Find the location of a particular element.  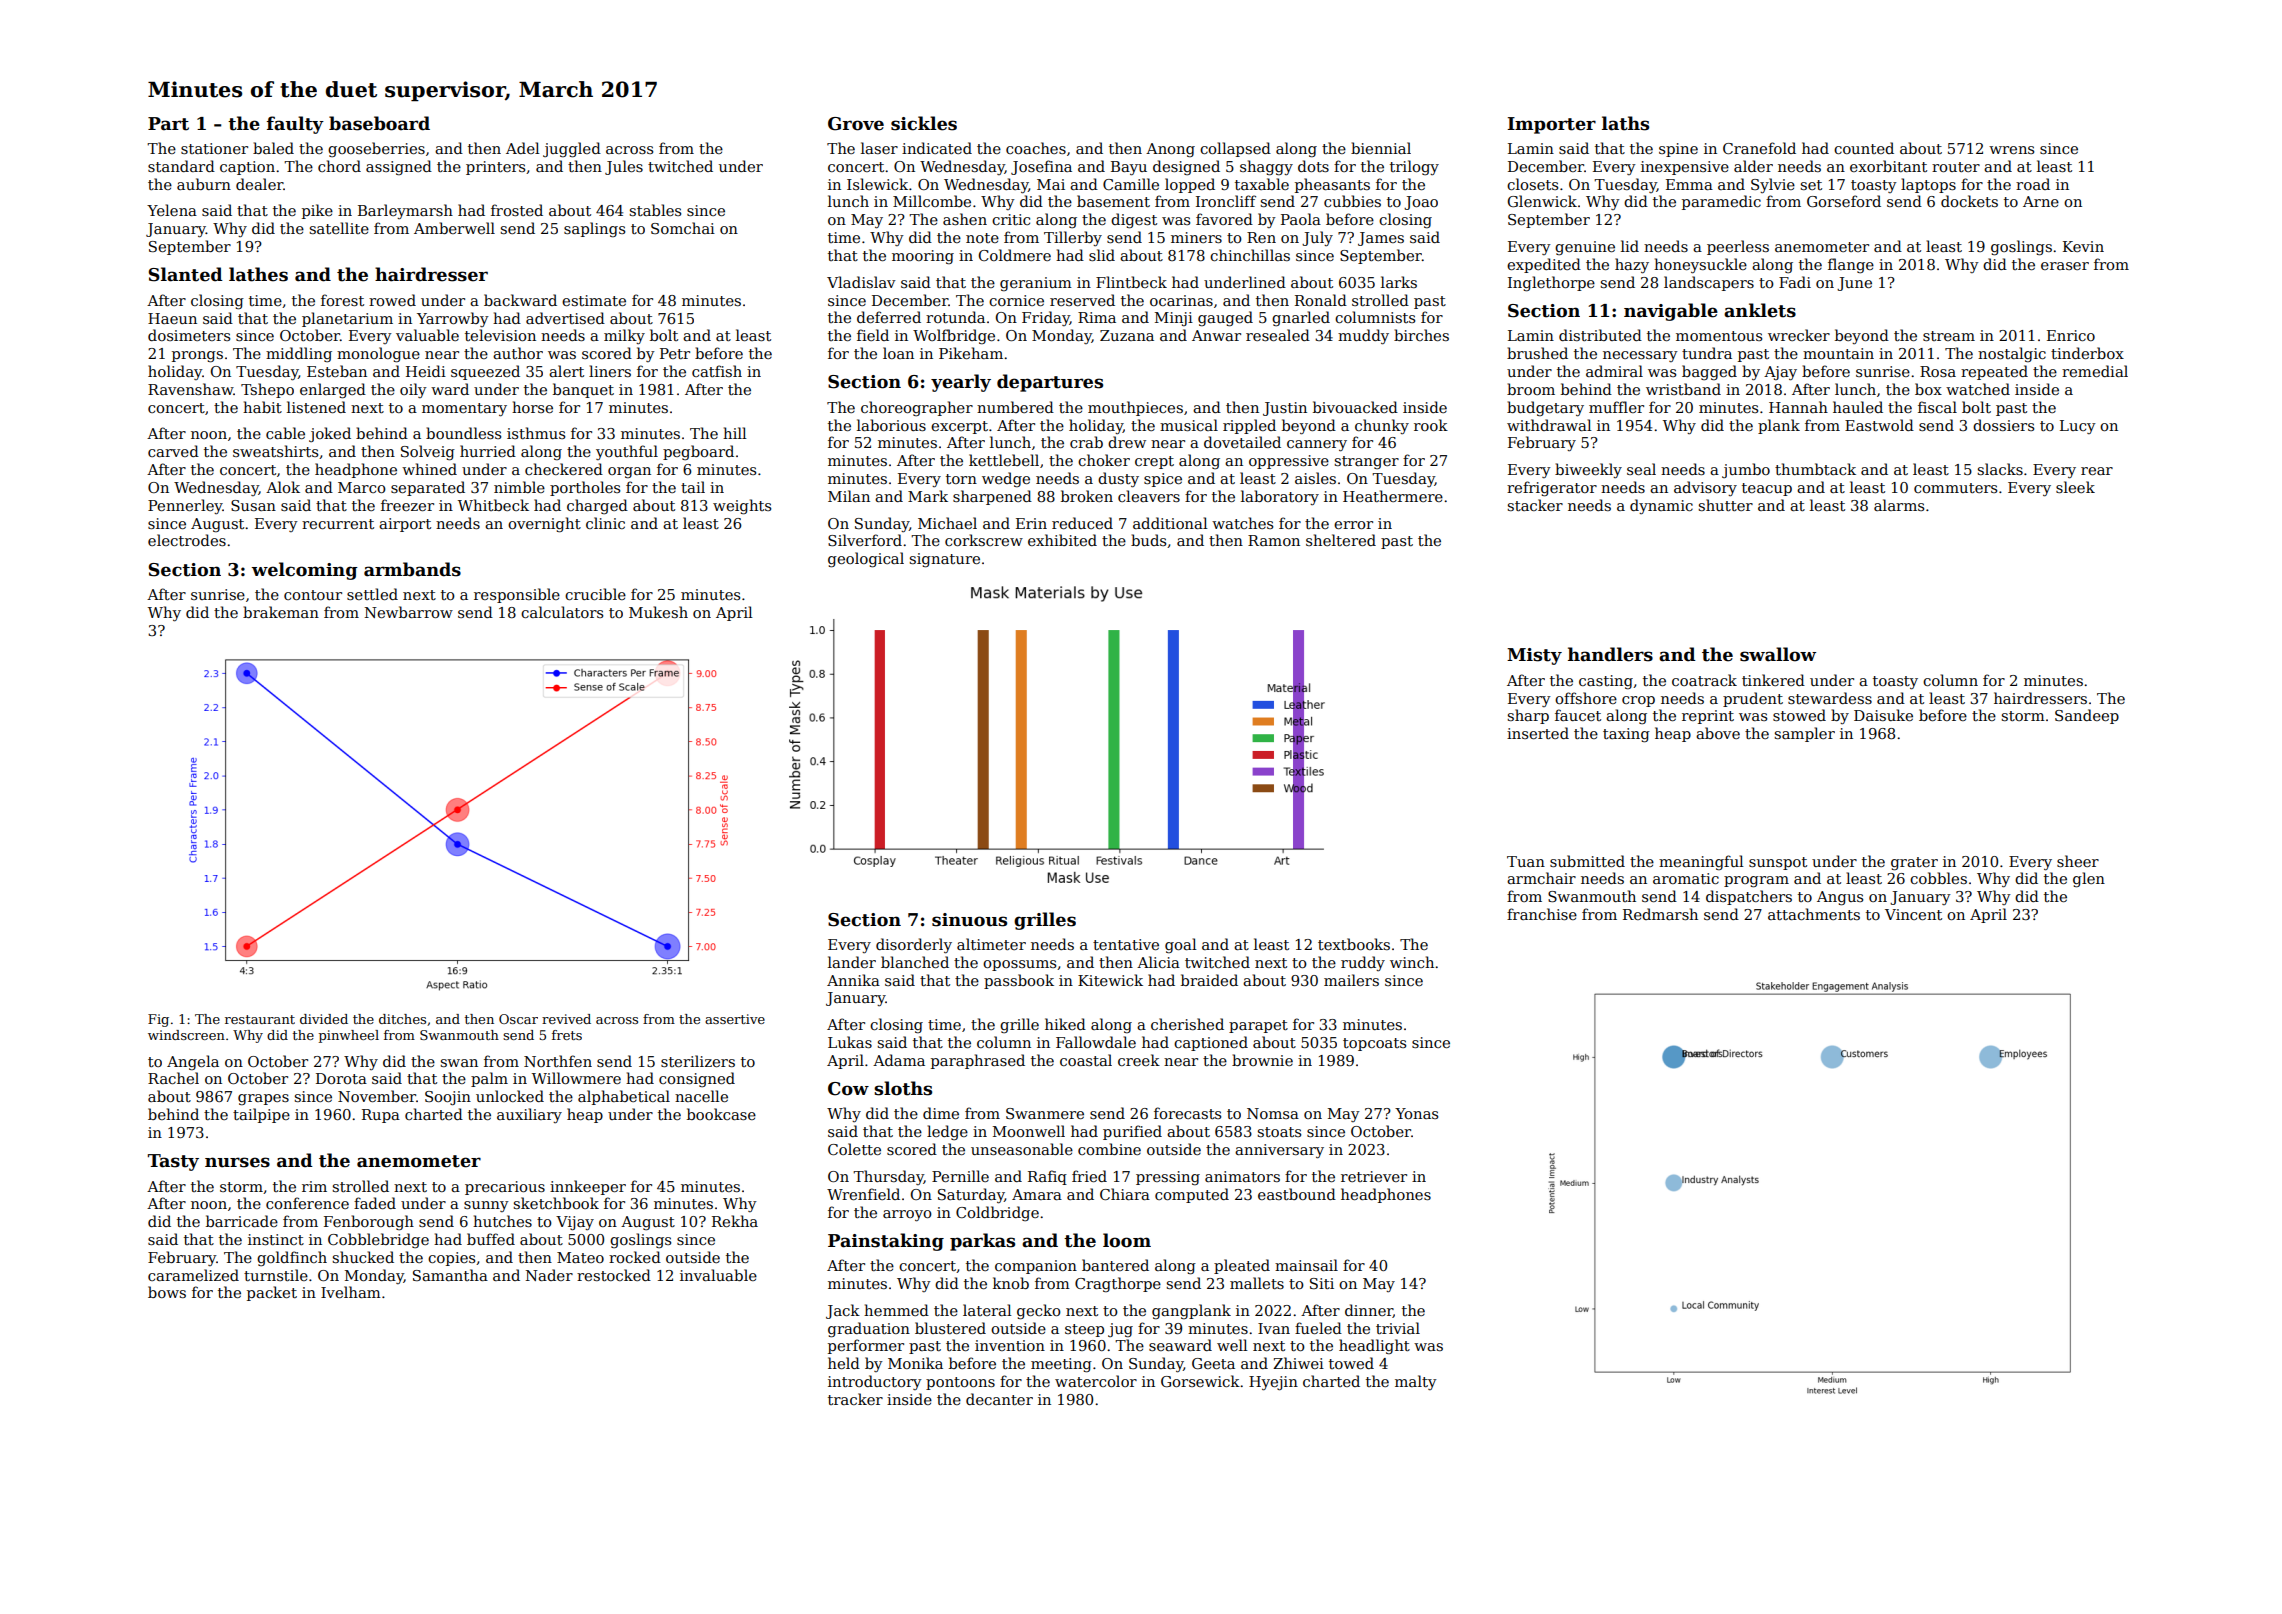

faulty is located at coordinates (295, 125).
